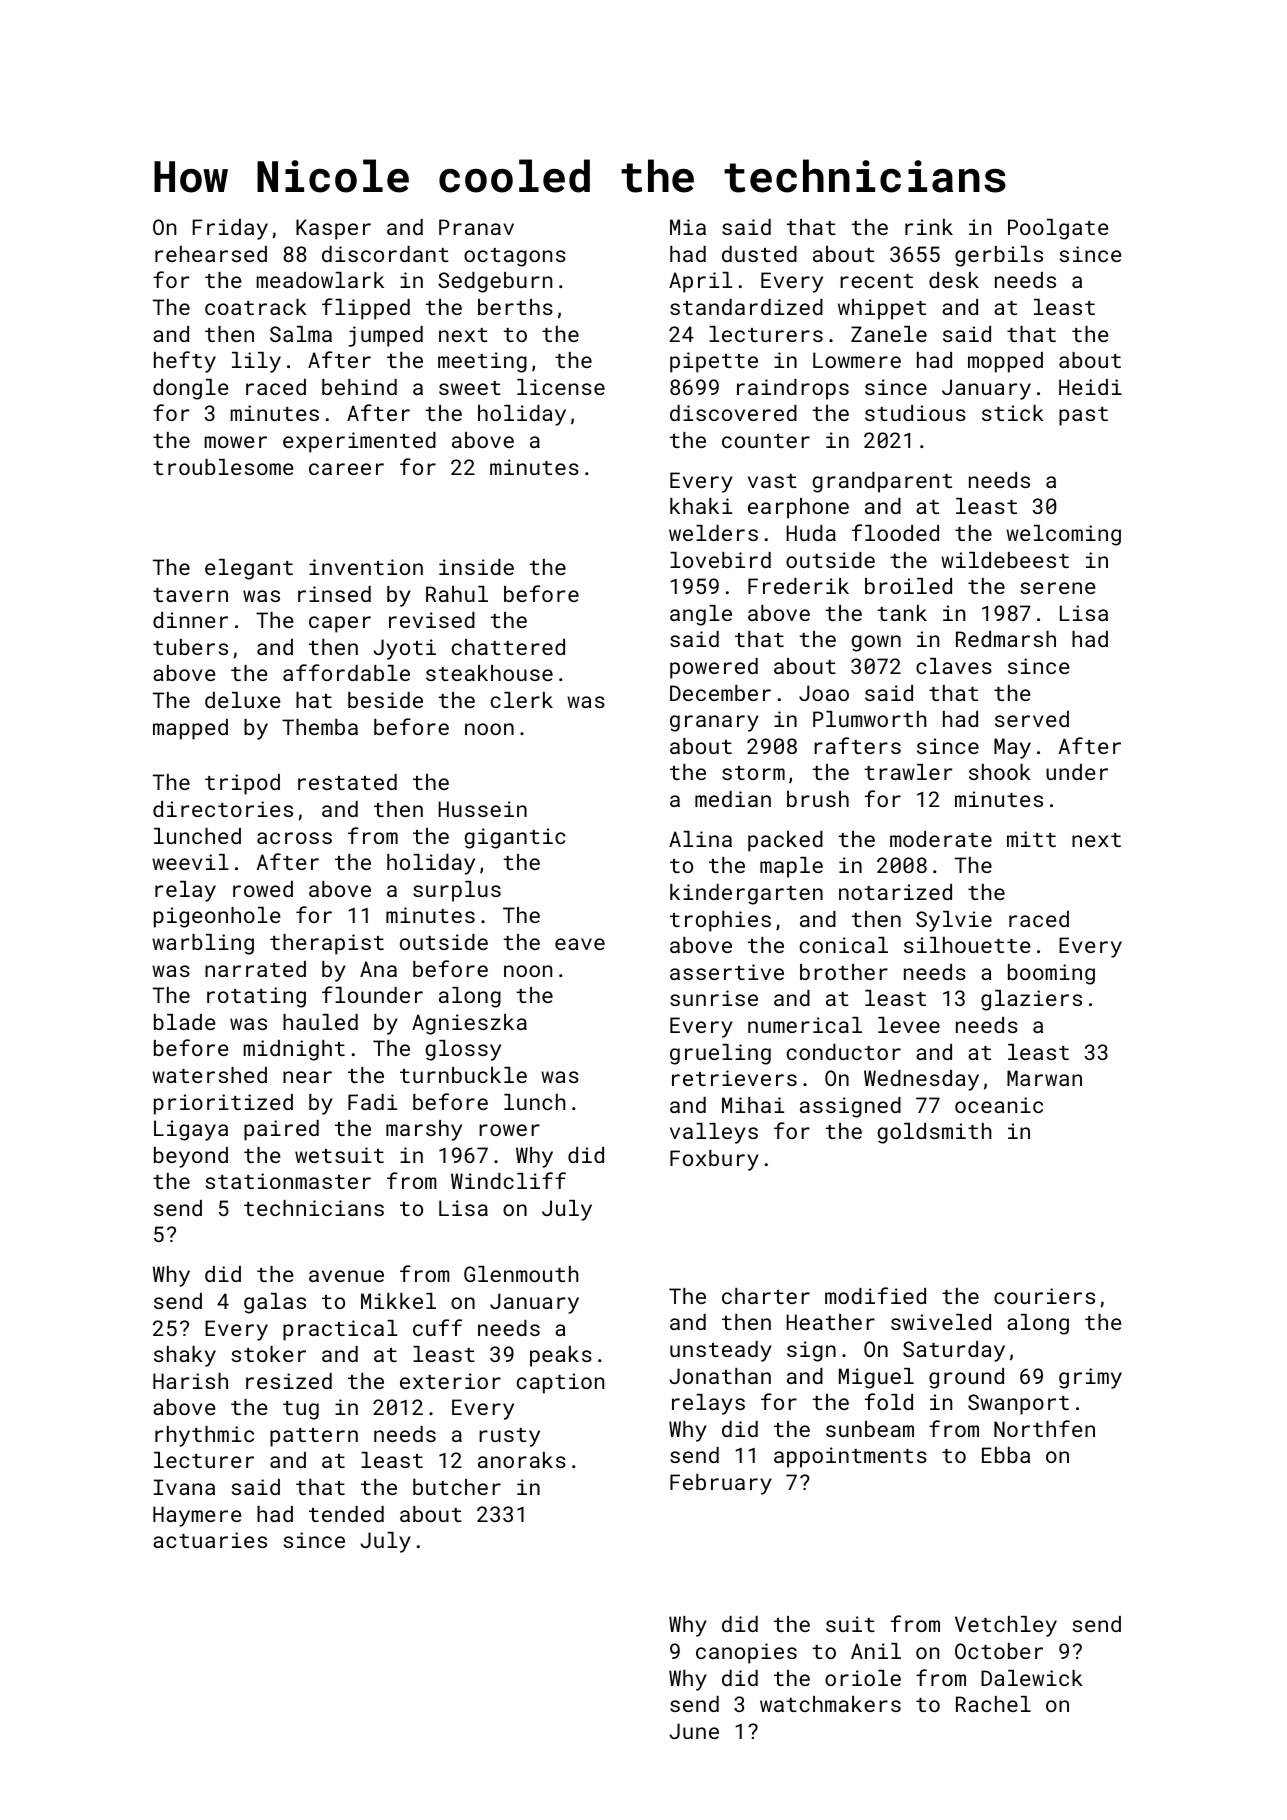  Describe the element at coordinates (191, 1130) in the screenshot. I see `Ligaya` at that location.
